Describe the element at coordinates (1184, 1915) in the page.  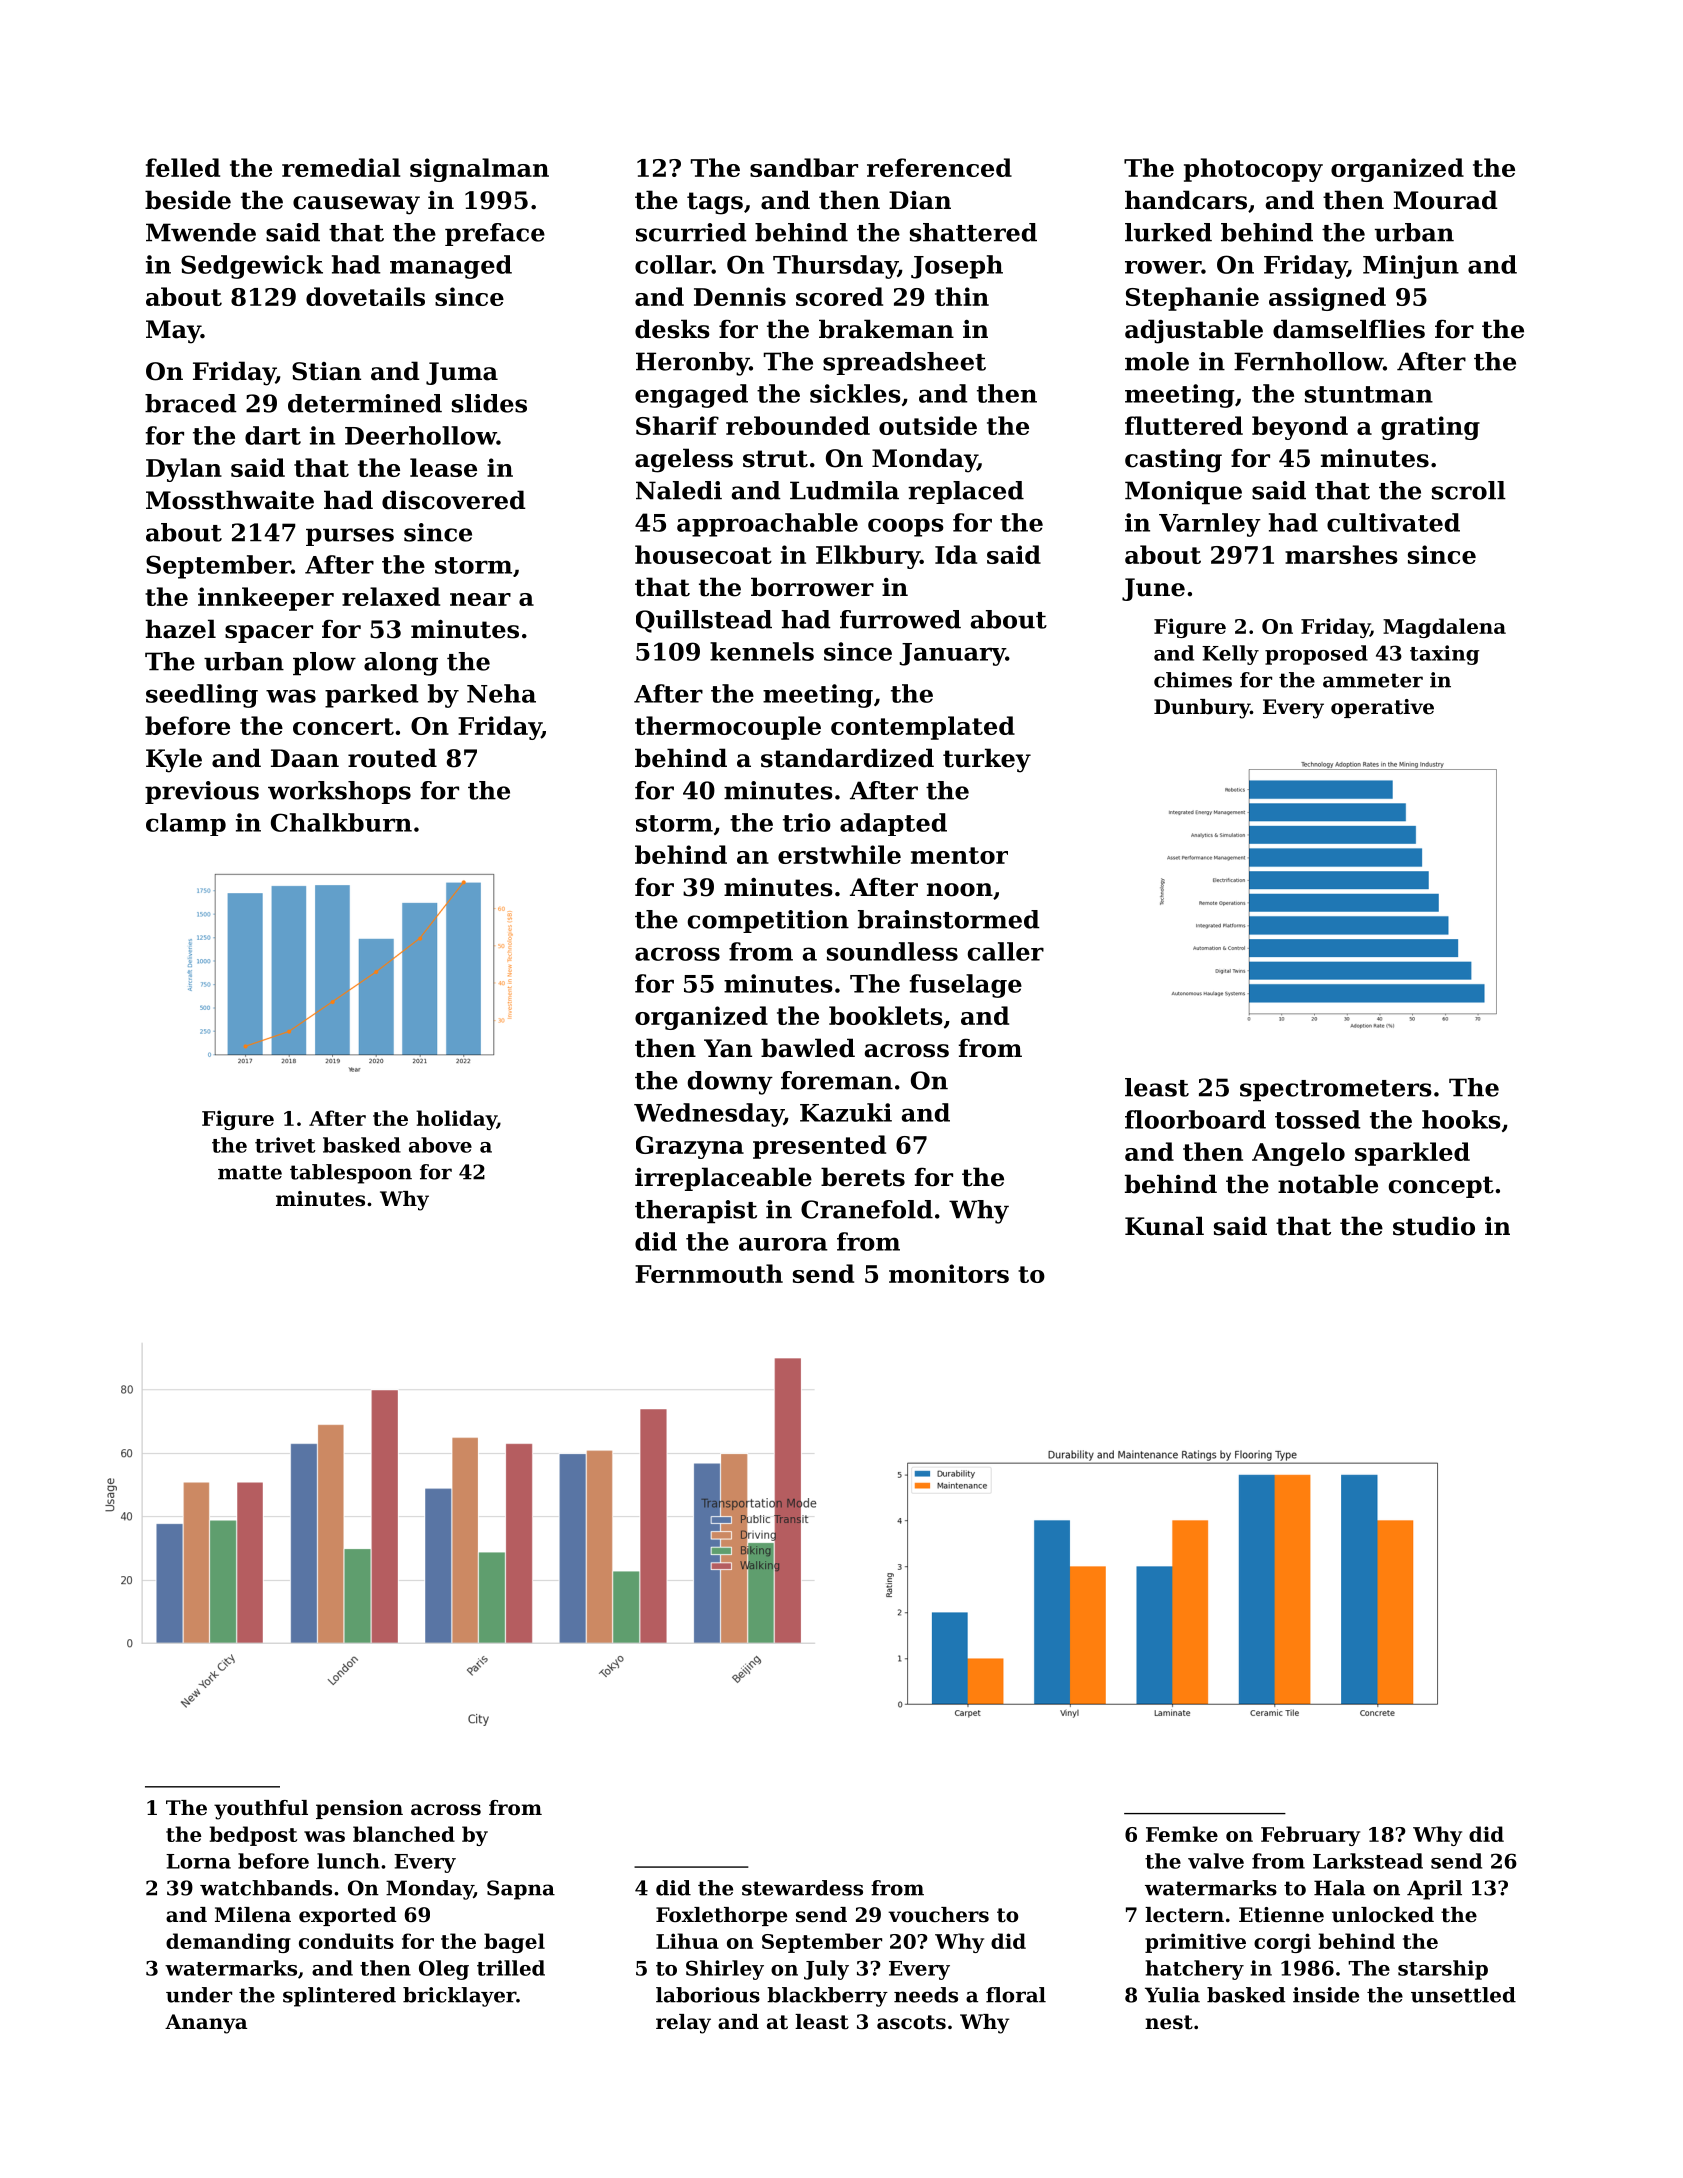
I see `lectern` at that location.
